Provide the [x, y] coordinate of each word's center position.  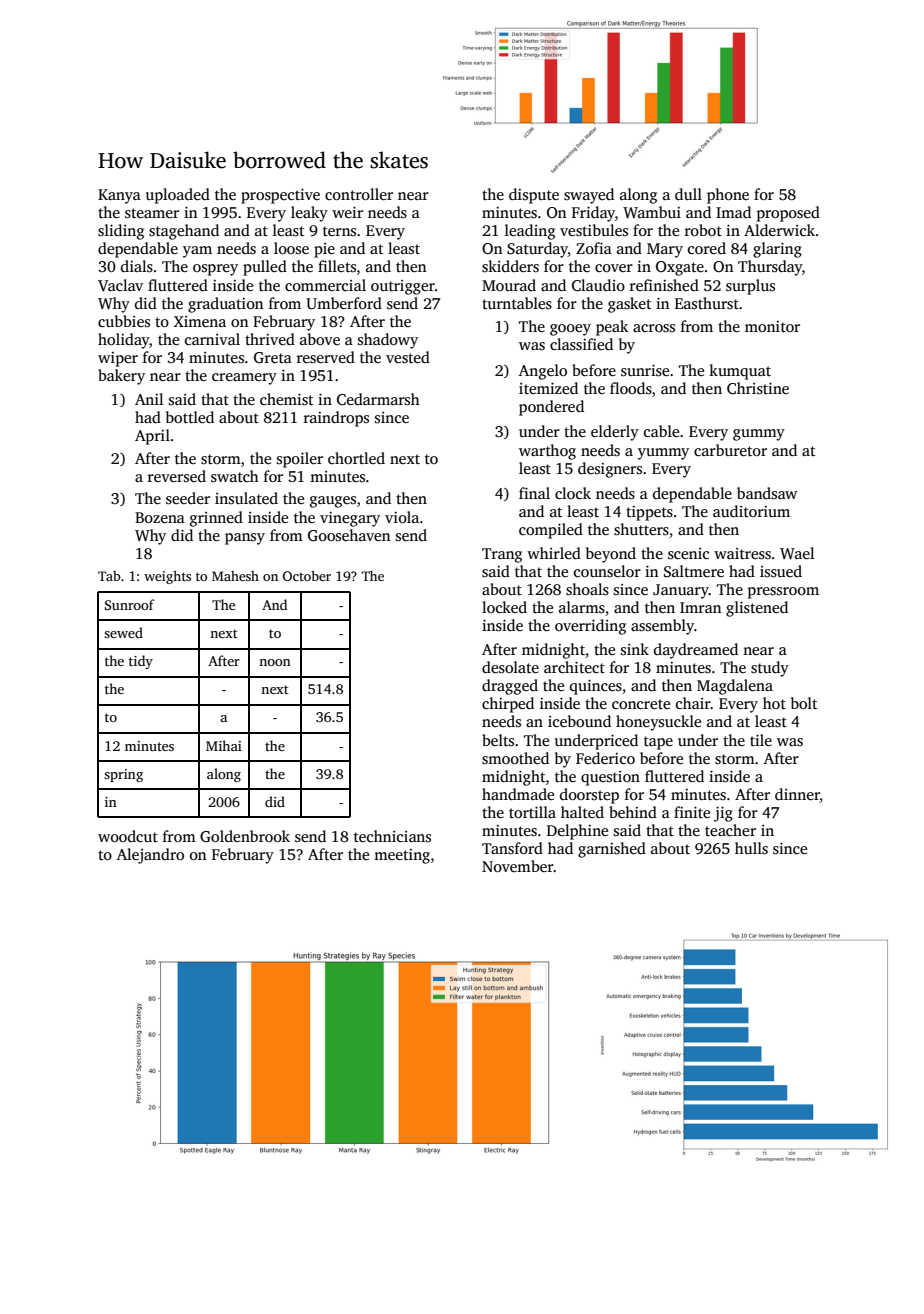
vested [408, 357]
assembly [662, 627]
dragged [510, 687]
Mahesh [235, 576]
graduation [225, 305]
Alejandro [150, 856]
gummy [759, 435]
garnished [612, 850]
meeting [402, 856]
